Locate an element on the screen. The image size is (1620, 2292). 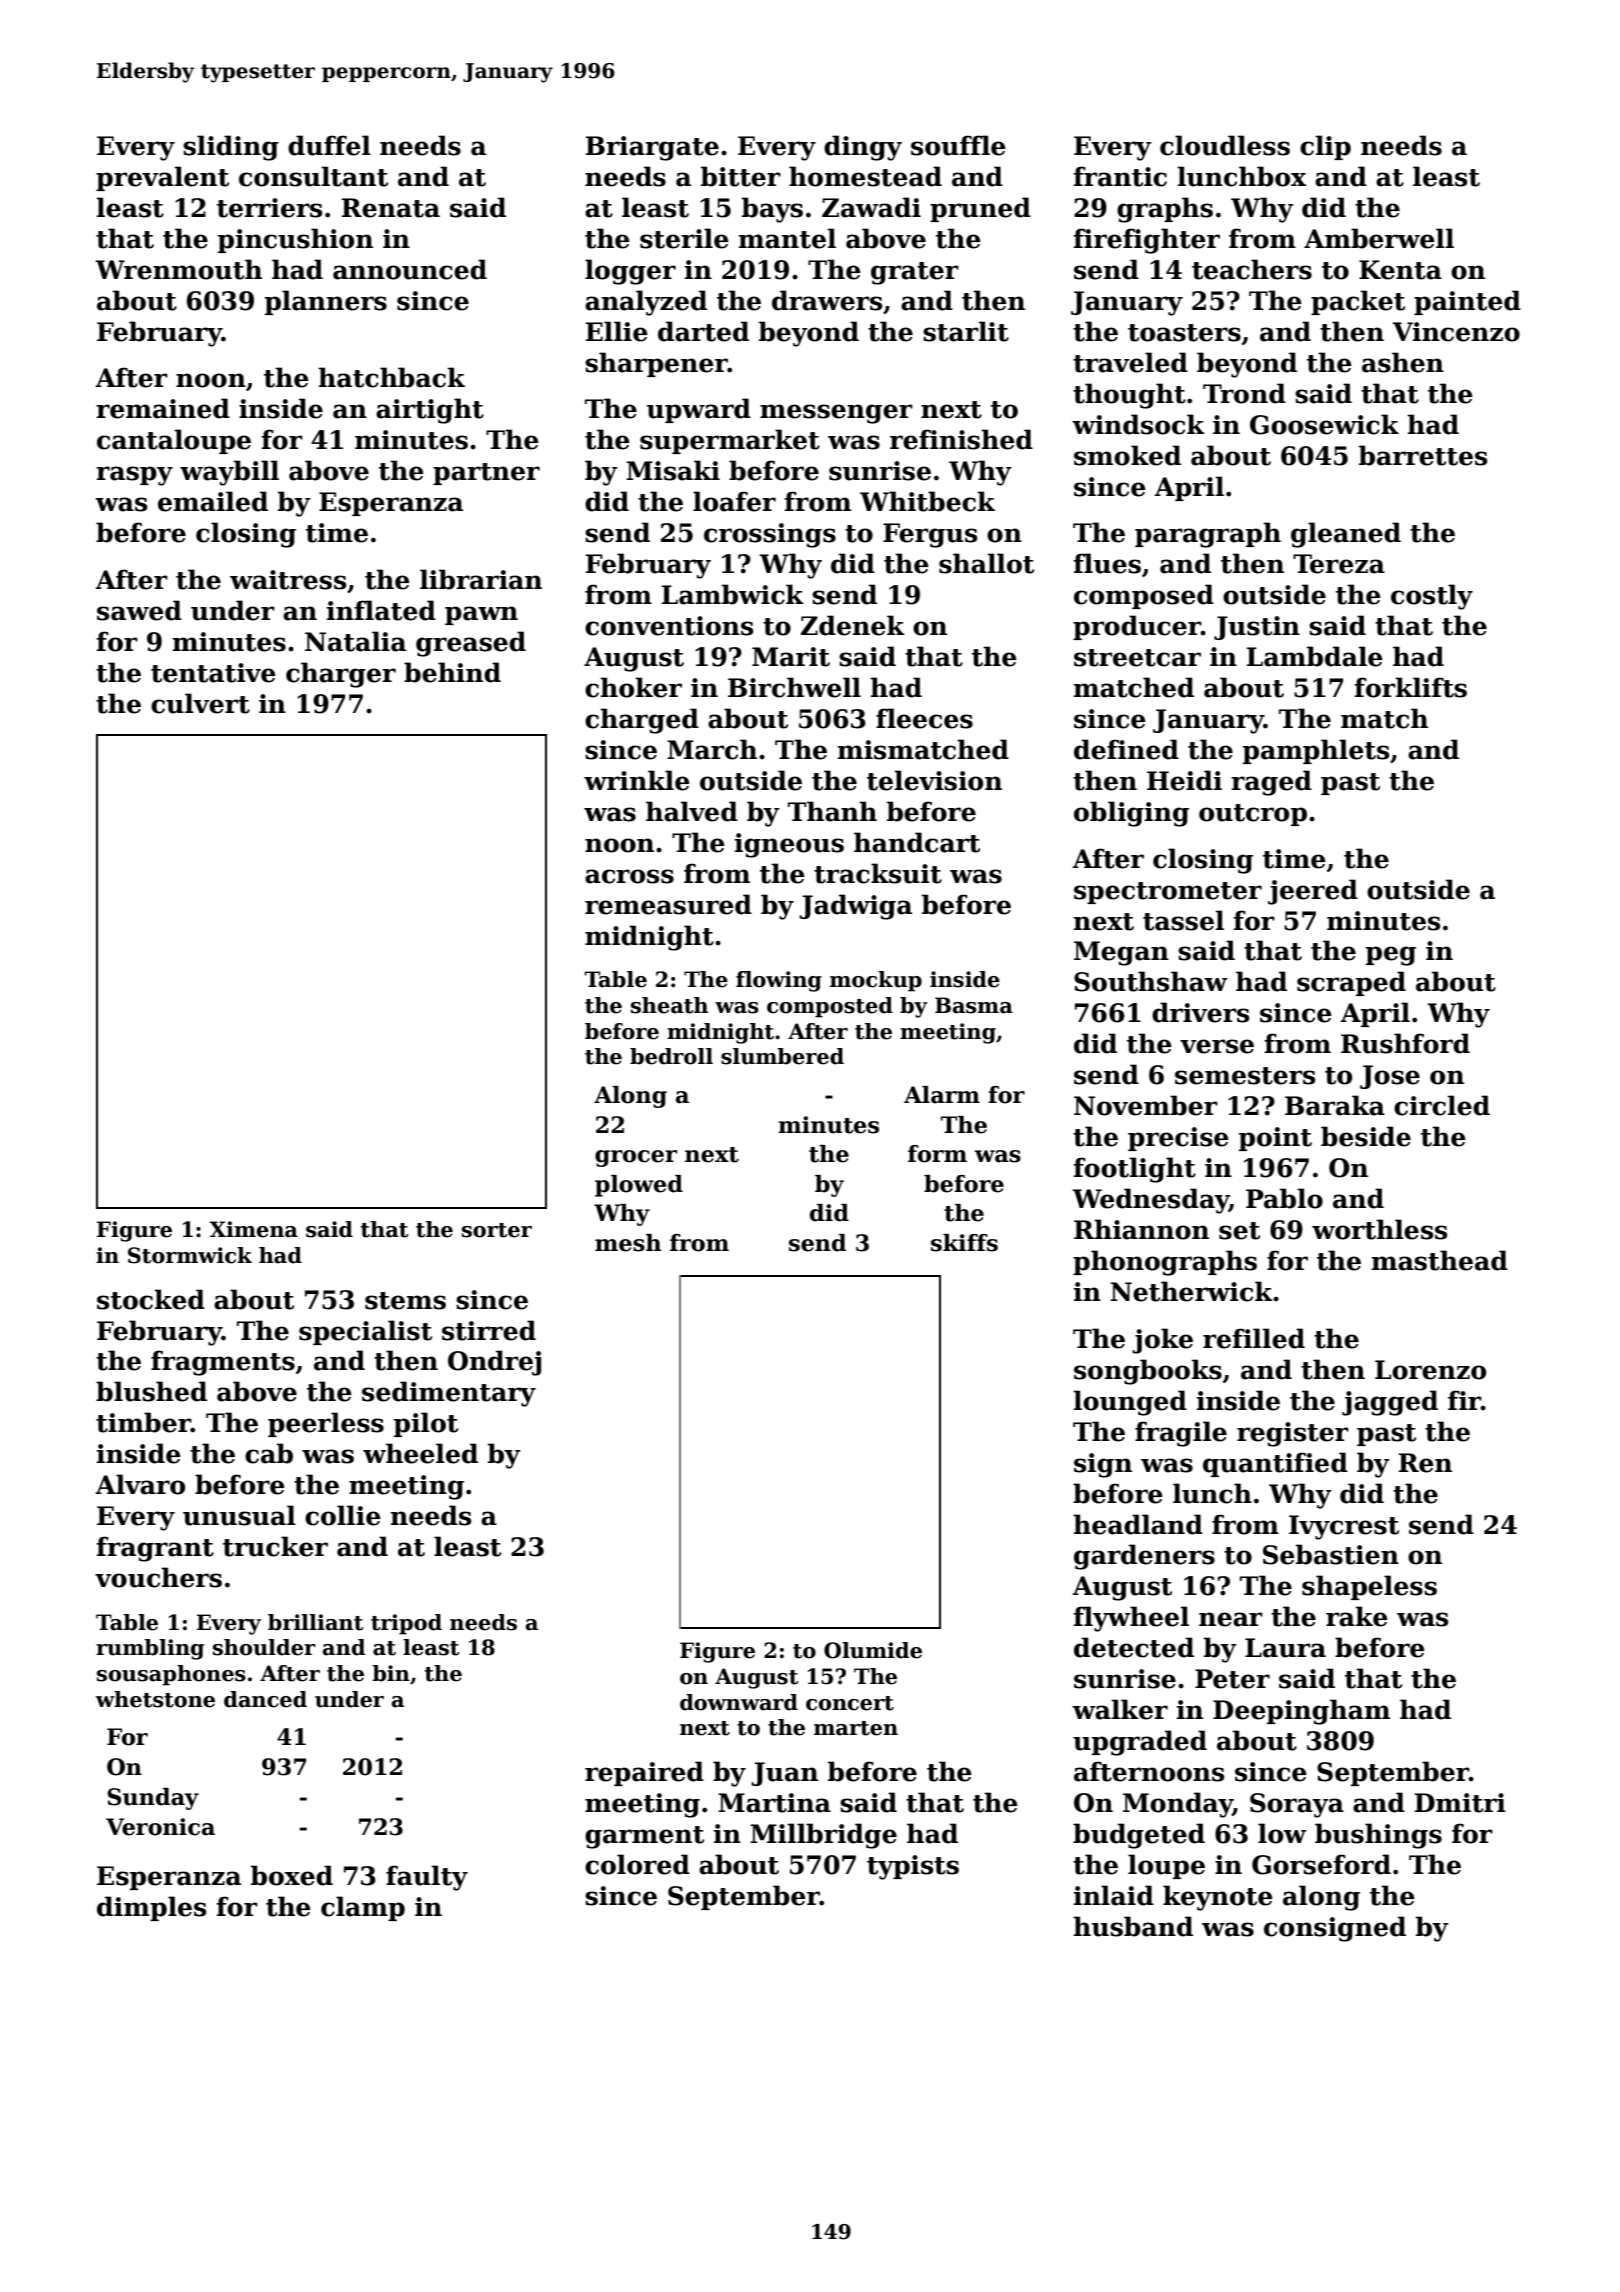
jeered is located at coordinates (1313, 892).
